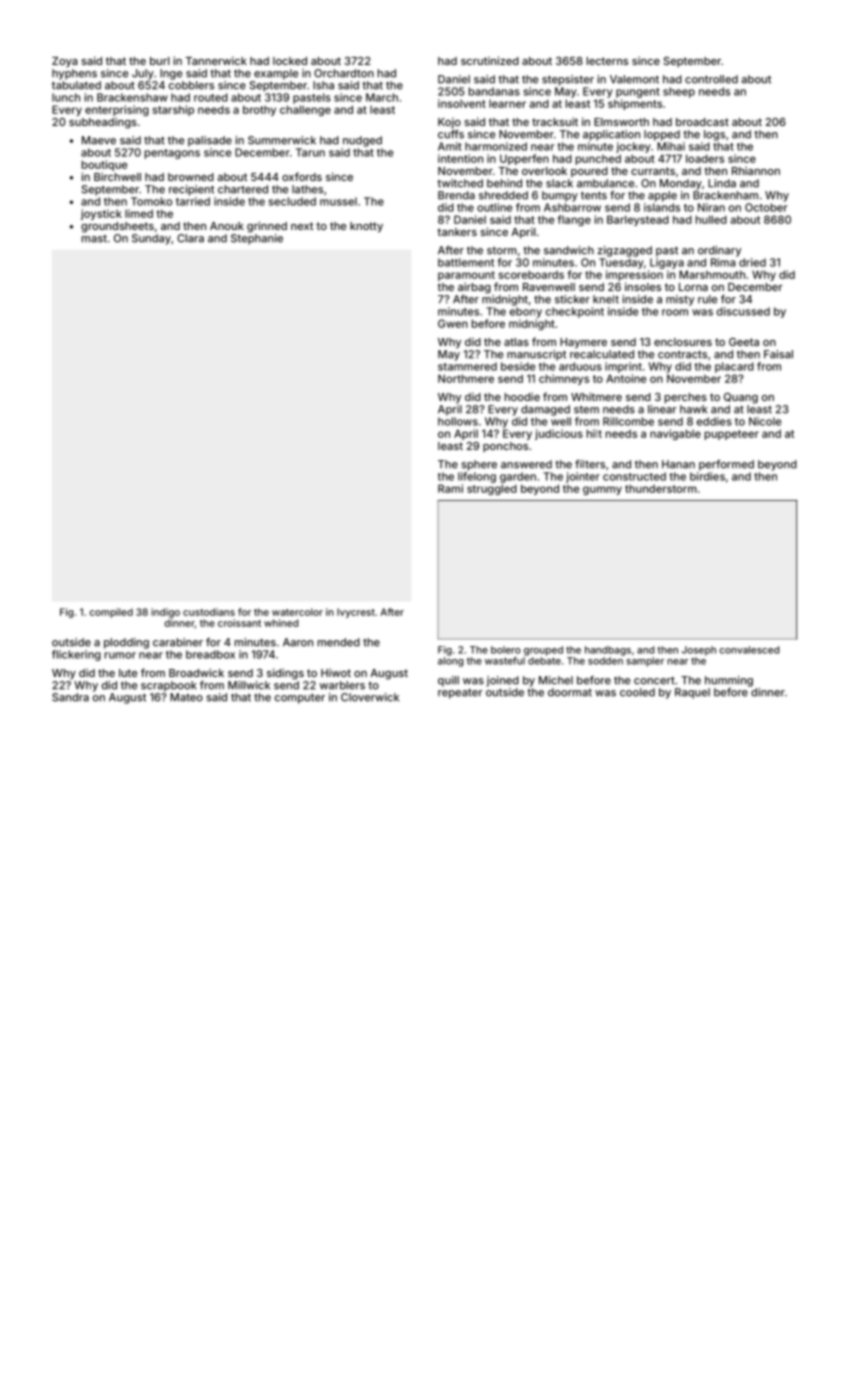 The image size is (849, 1400). I want to click on gummy, so click(602, 490).
